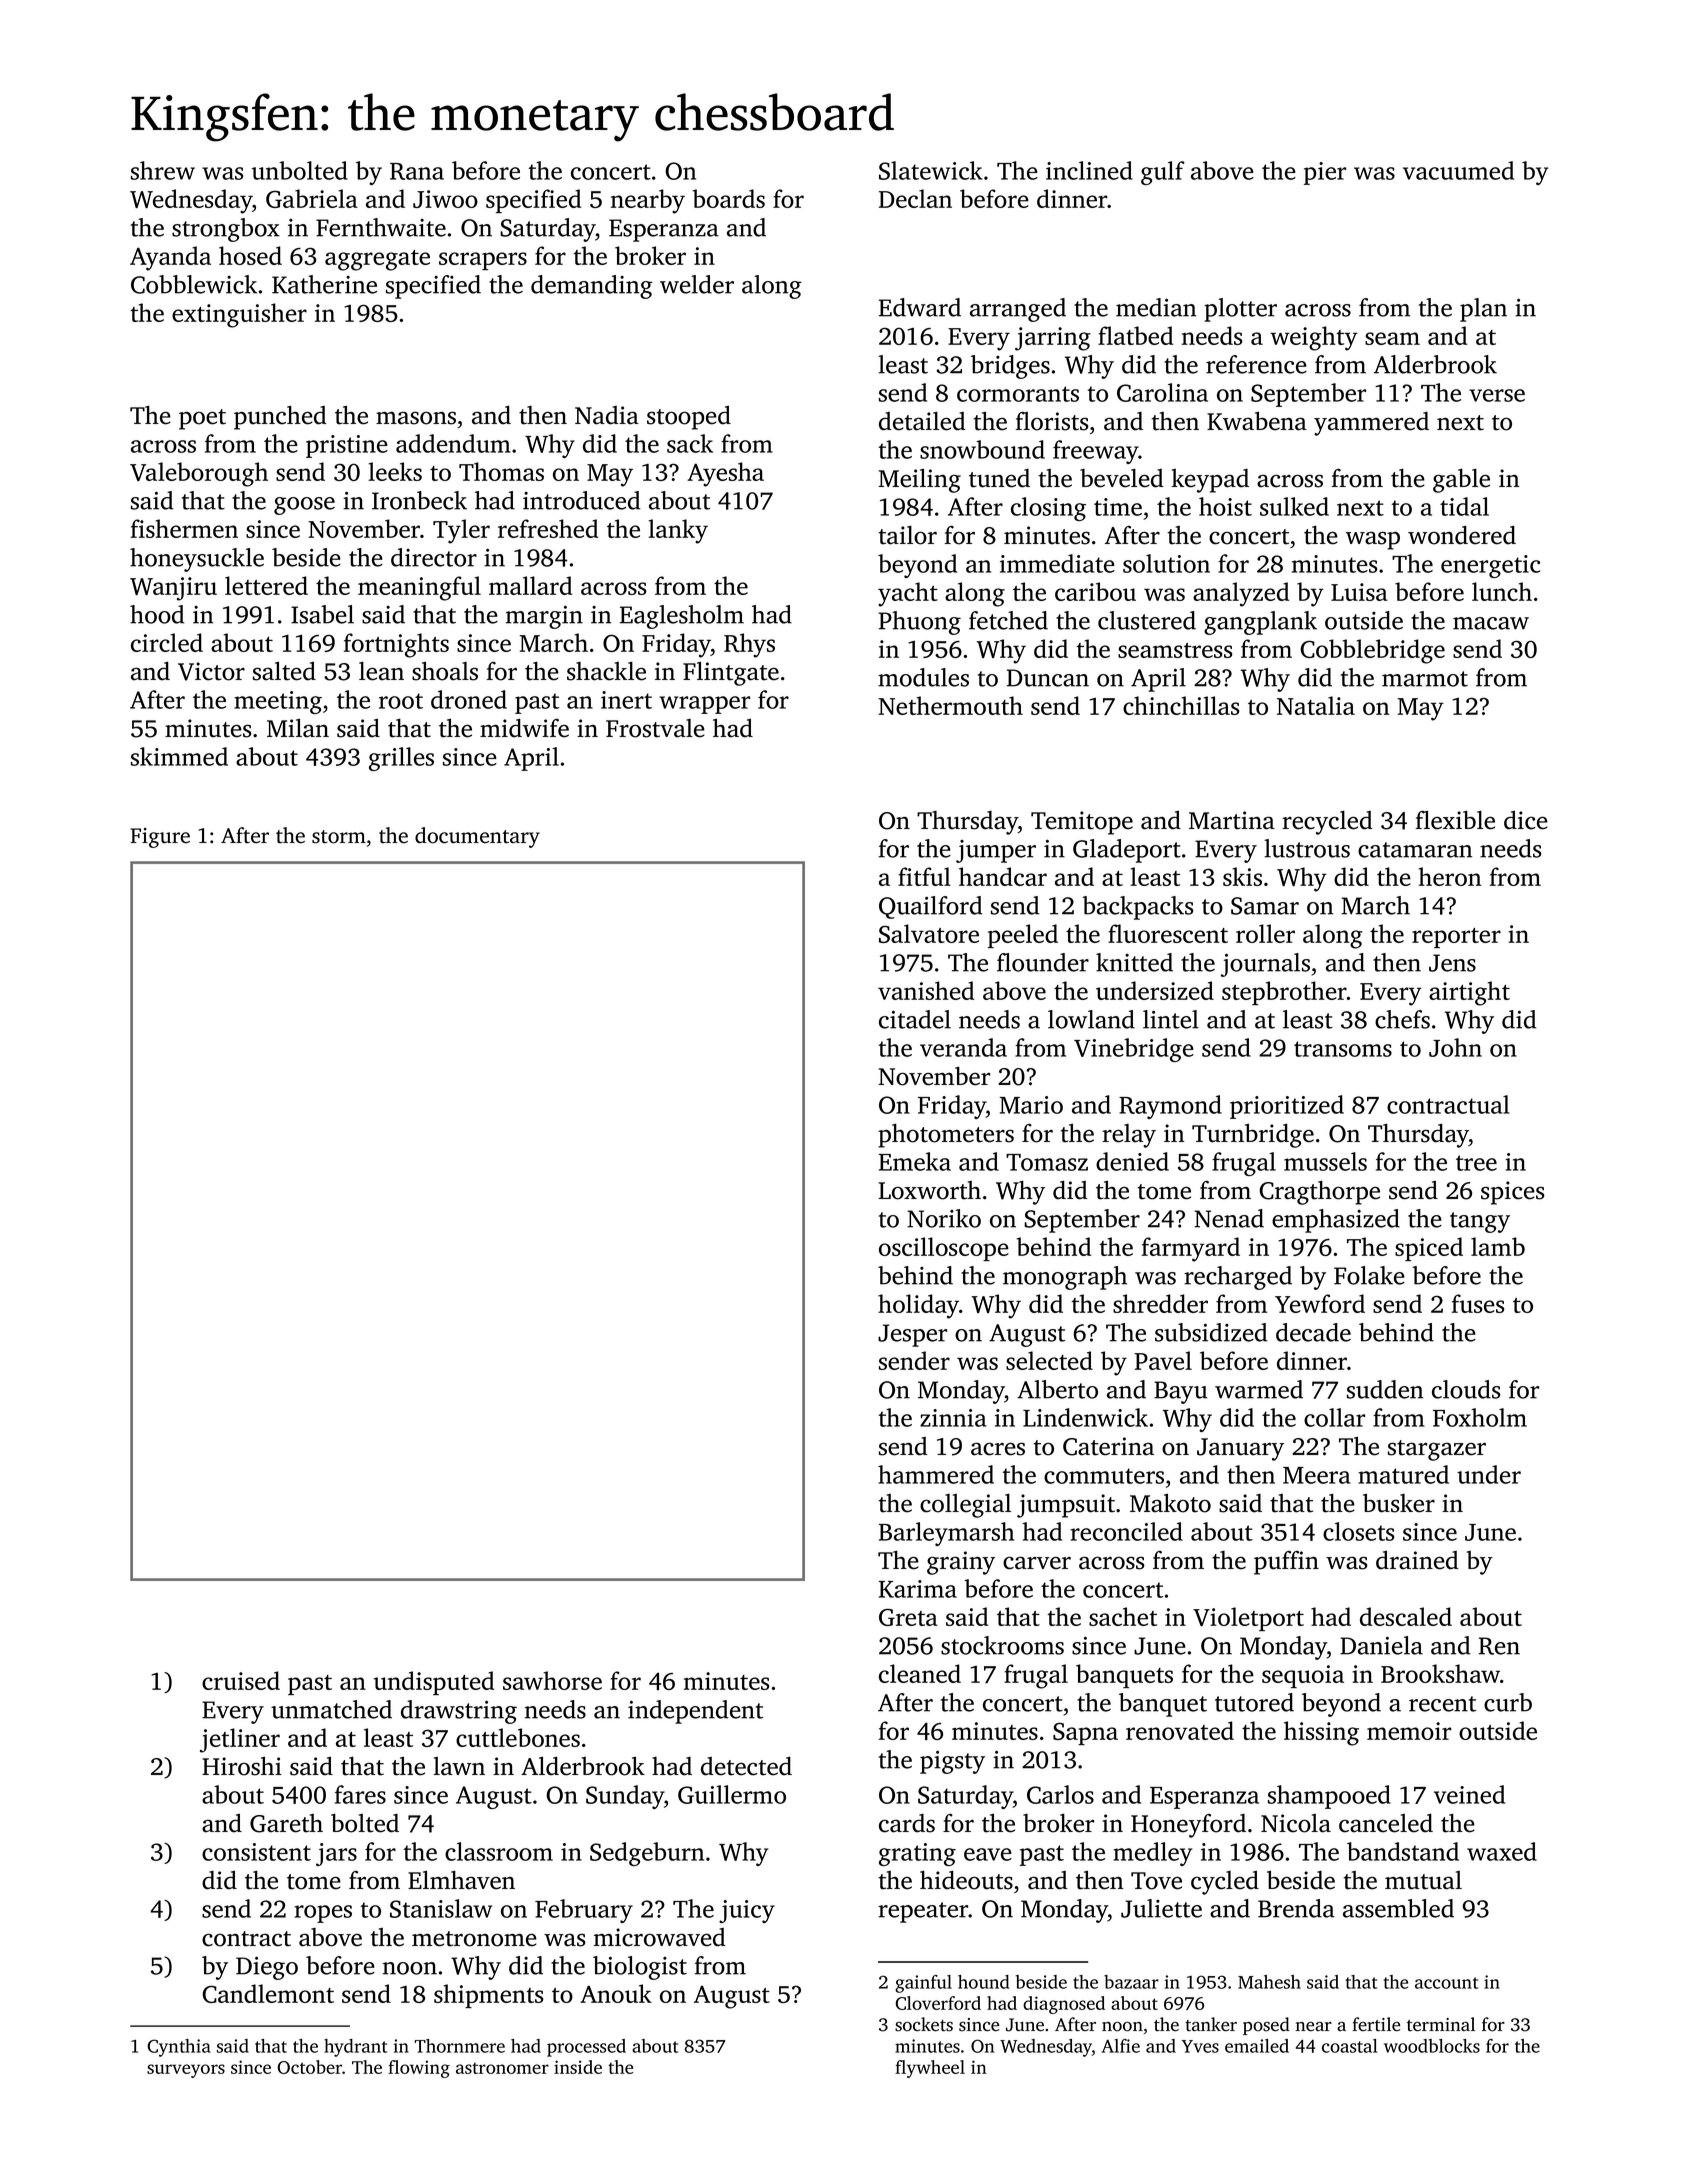  What do you see at coordinates (912, 1335) in the image?
I see `Jesper` at bounding box center [912, 1335].
